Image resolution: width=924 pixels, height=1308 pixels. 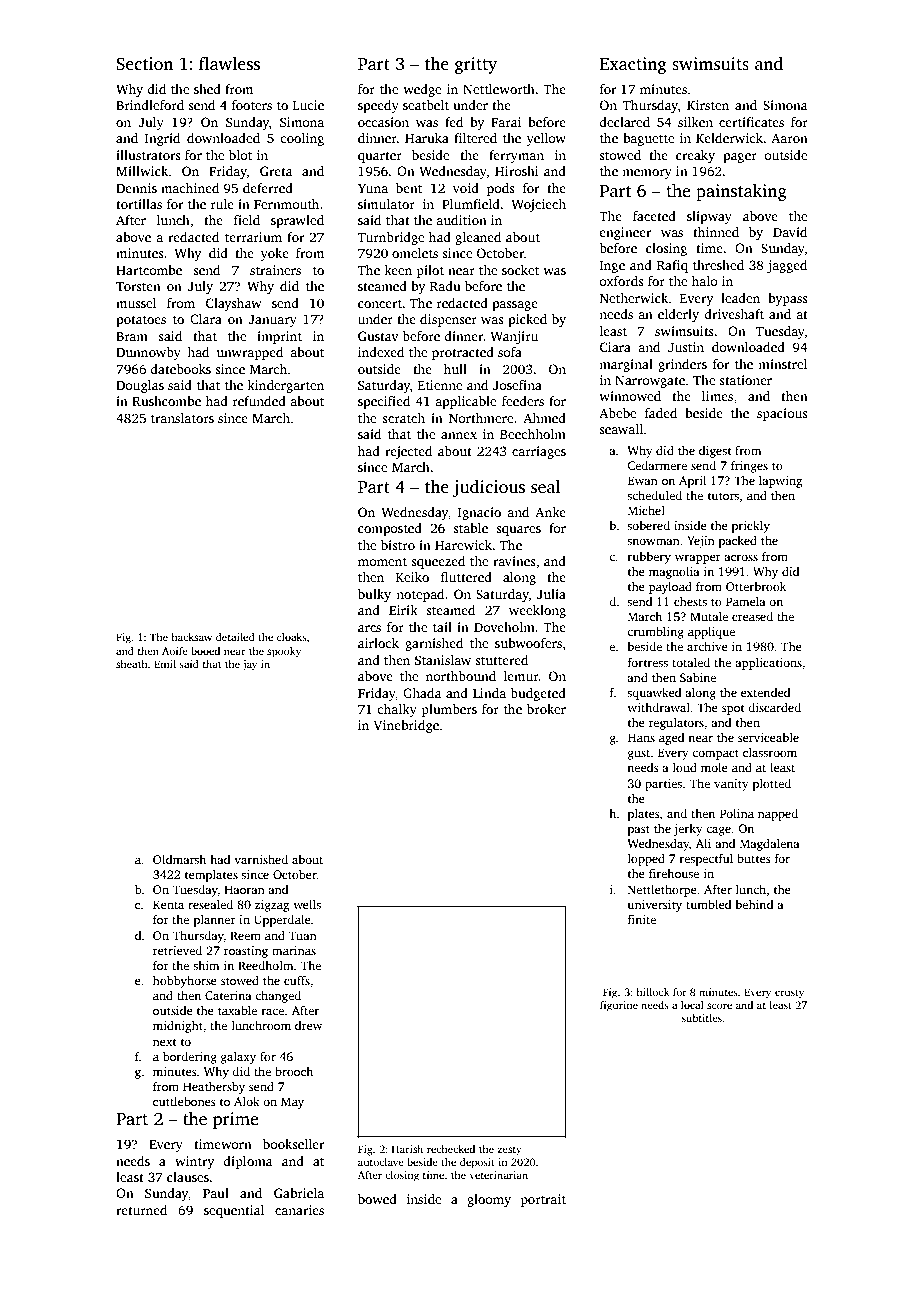 I want to click on canaries, so click(x=299, y=1210).
